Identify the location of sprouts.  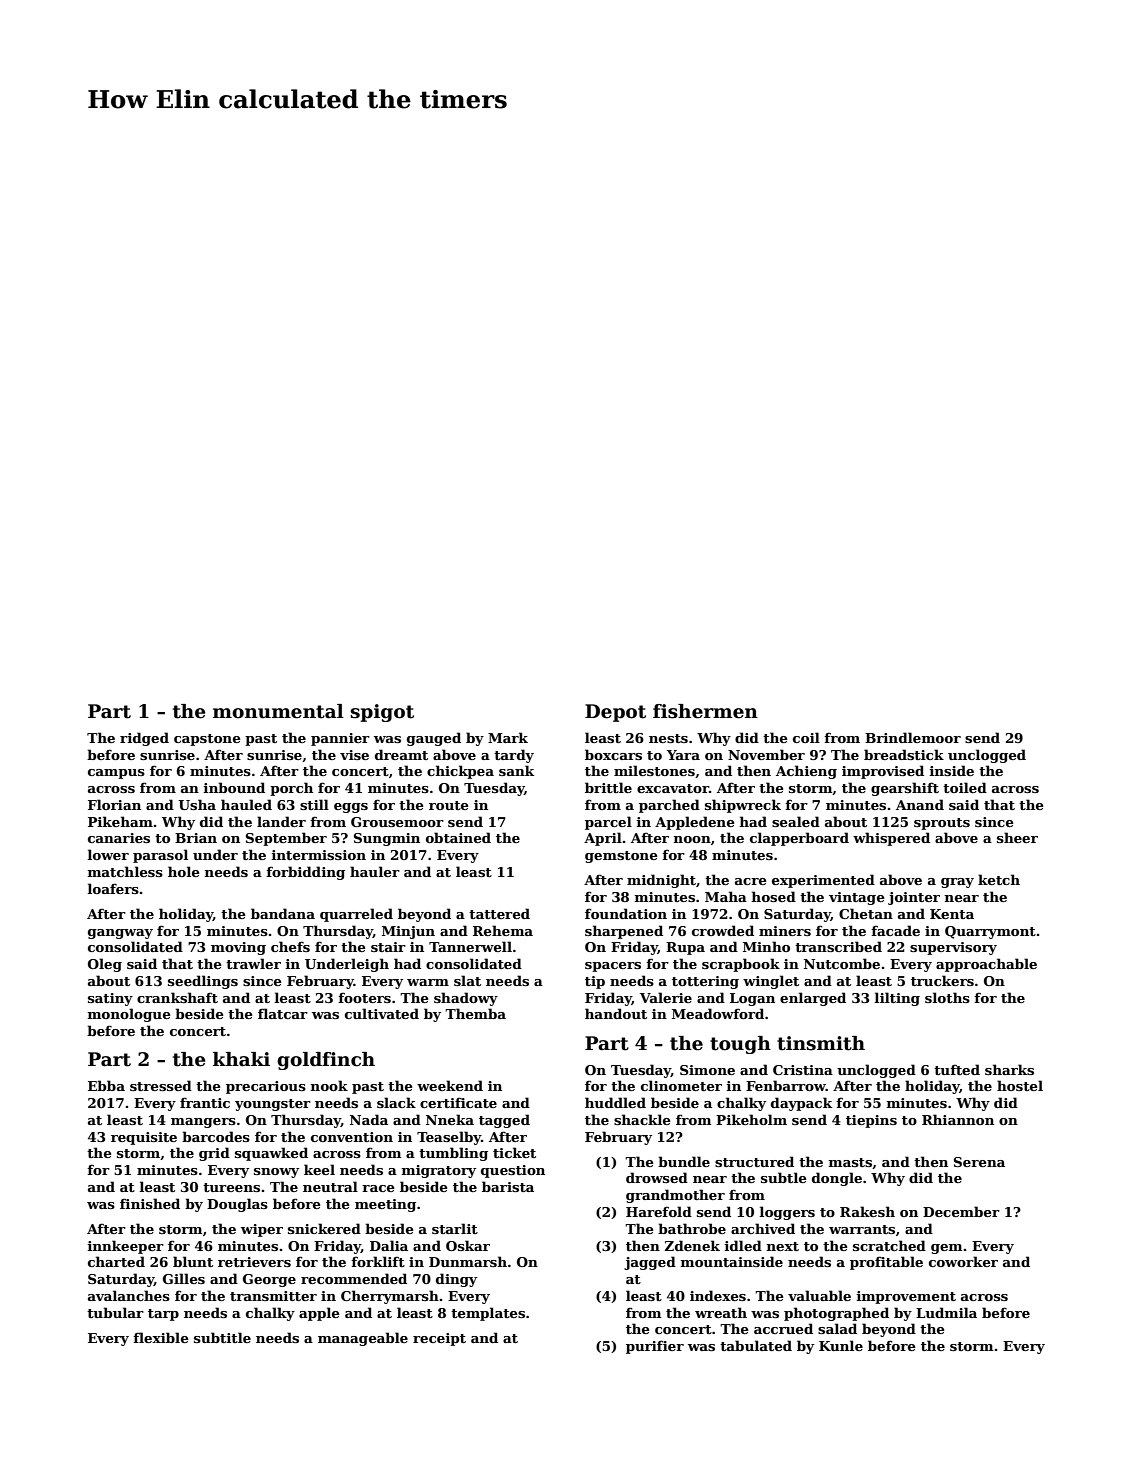
(942, 824).
